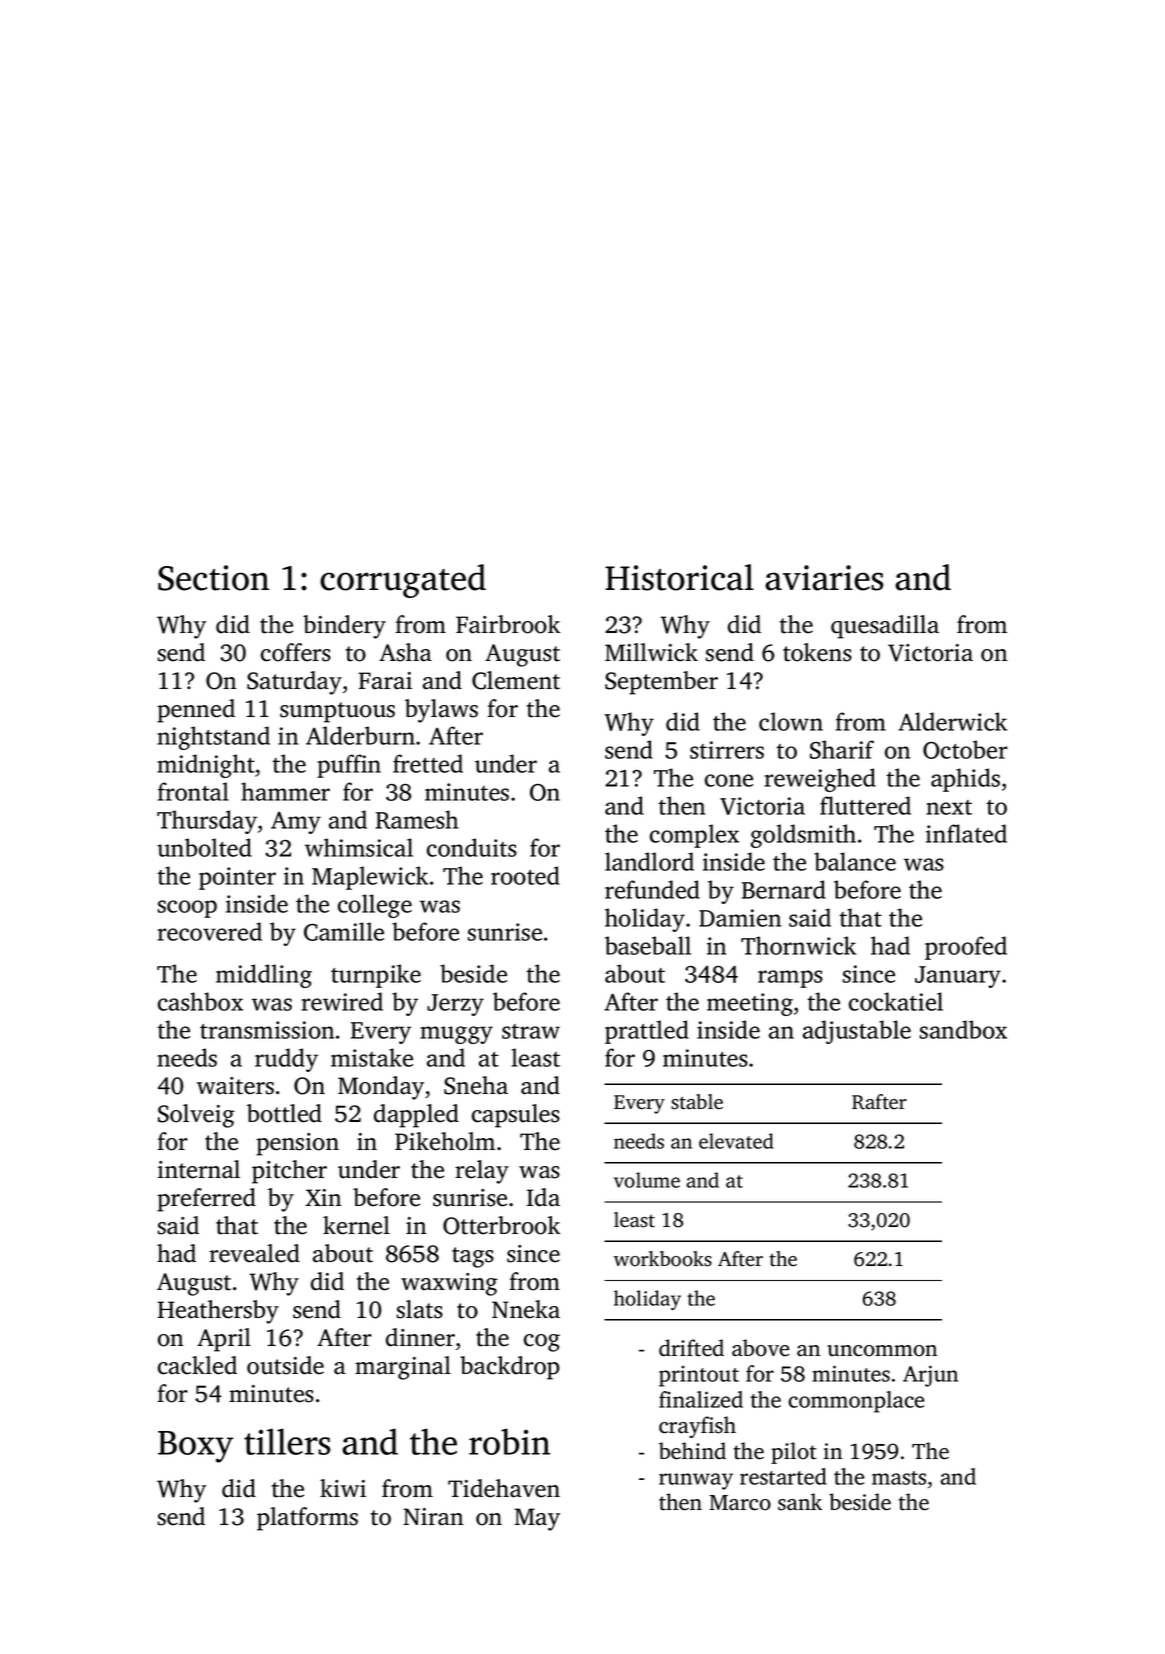  I want to click on Otterbrook, so click(501, 1225).
